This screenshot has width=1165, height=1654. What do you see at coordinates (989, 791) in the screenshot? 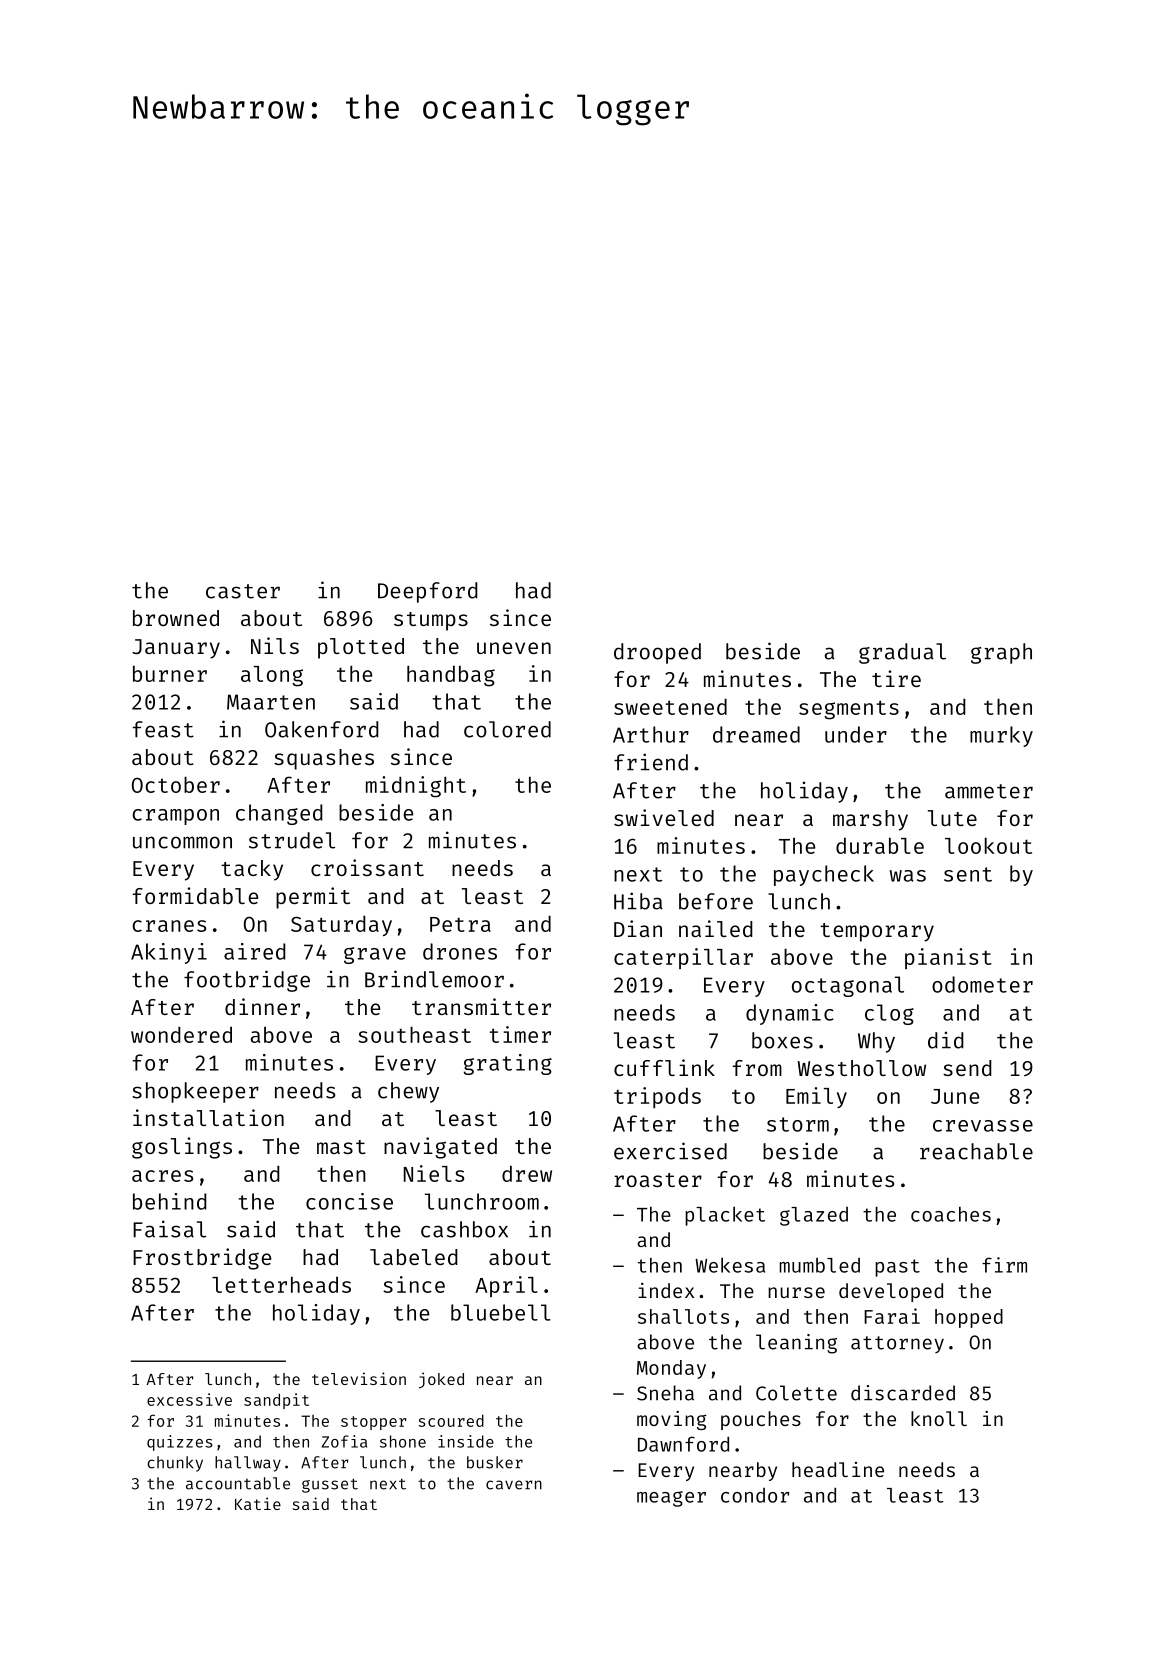
I see `ammeter` at bounding box center [989, 791].
